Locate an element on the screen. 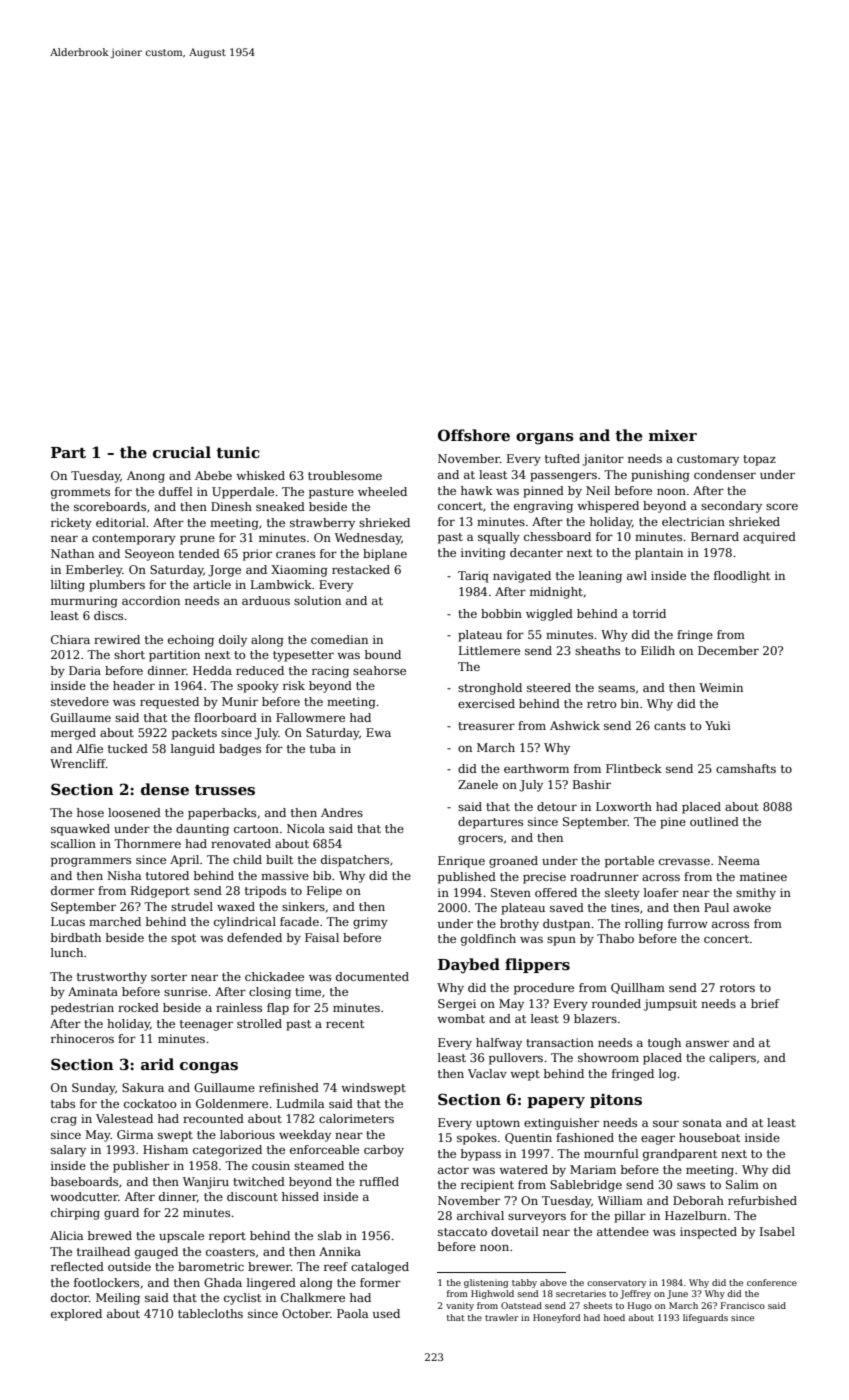  explored is located at coordinates (76, 1315).
